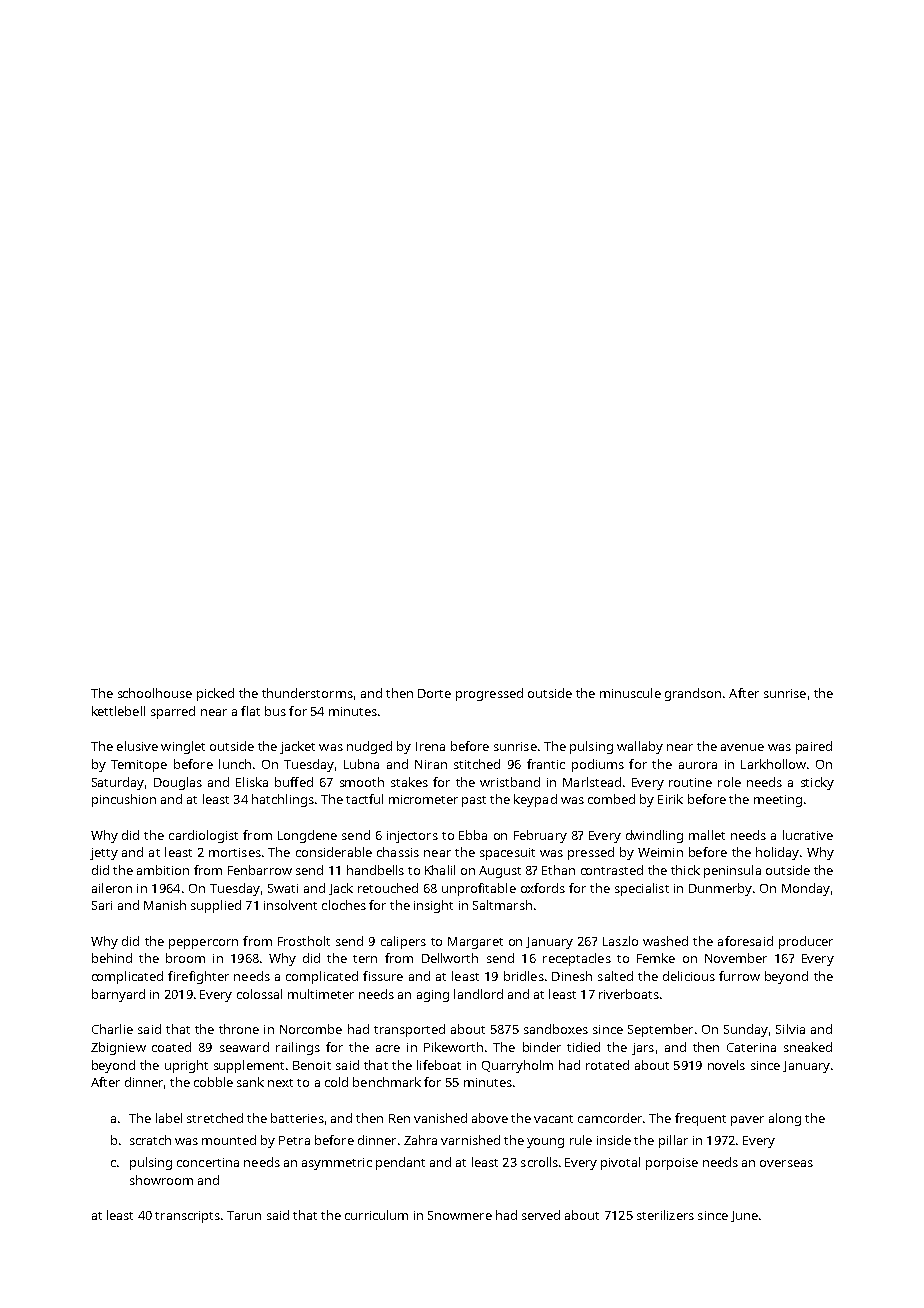 The image size is (924, 1308). I want to click on transcripts, so click(187, 1217).
